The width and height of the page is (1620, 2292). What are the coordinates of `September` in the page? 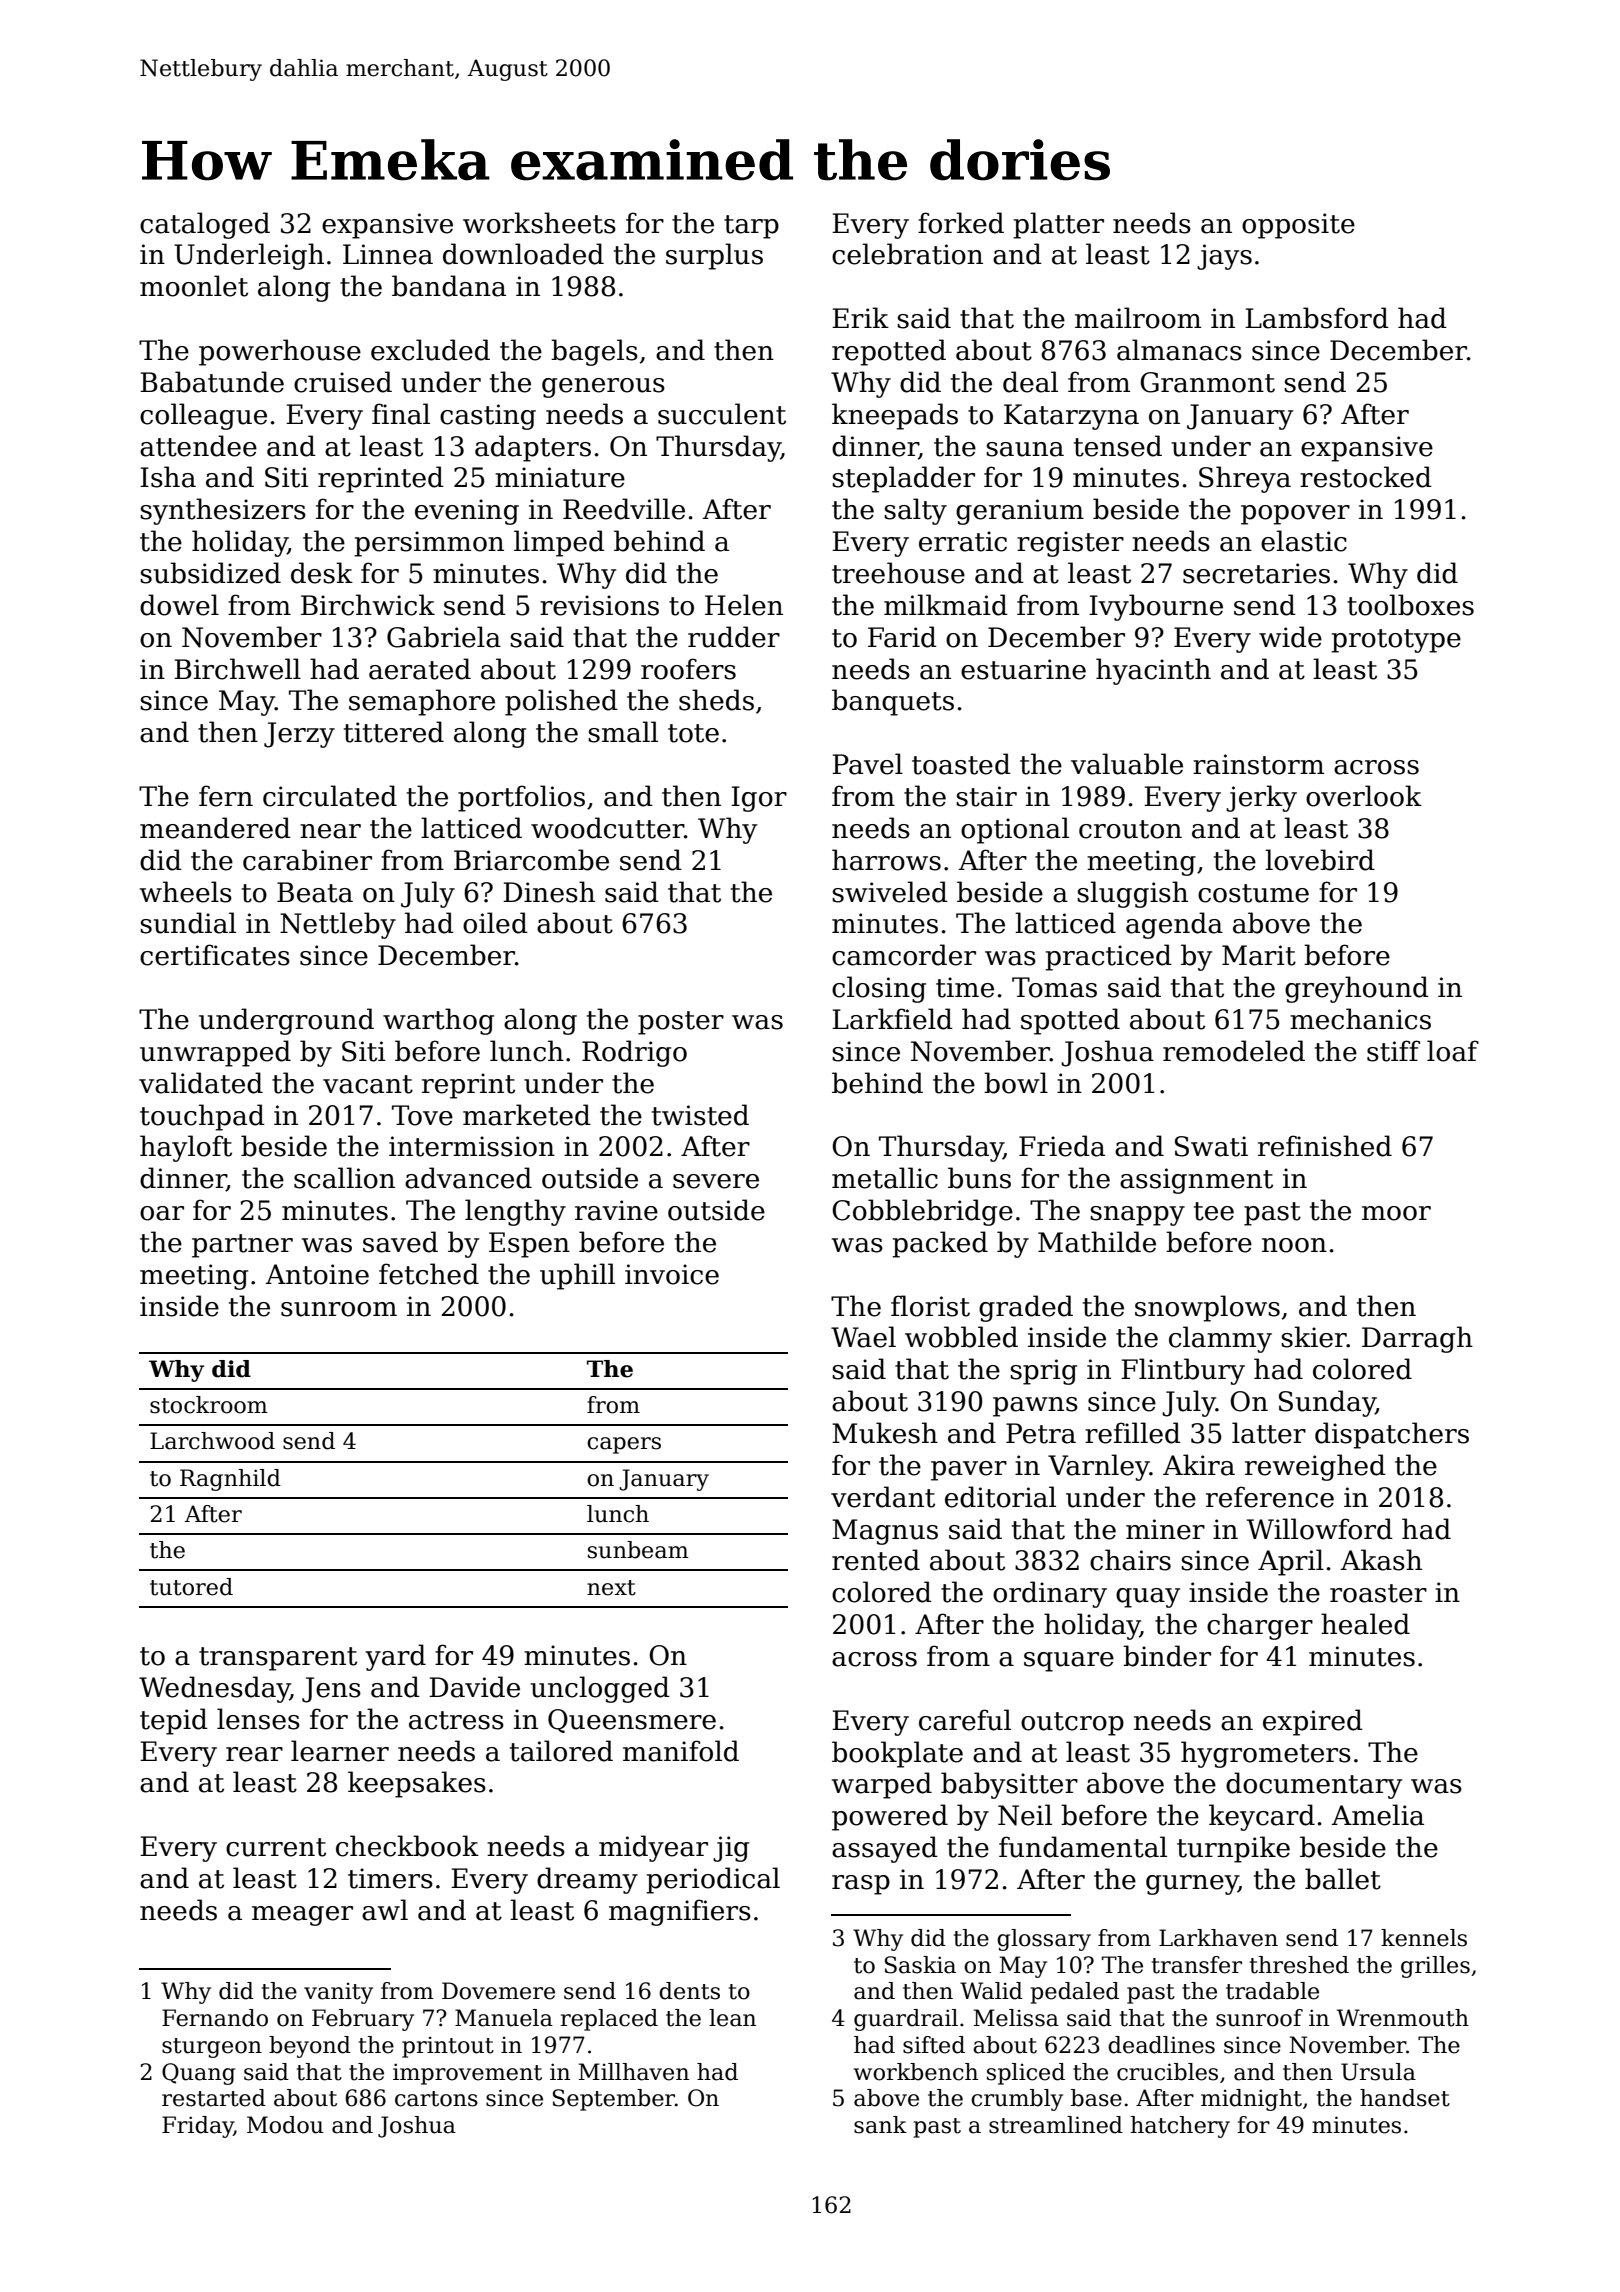 It's located at (614, 2100).
